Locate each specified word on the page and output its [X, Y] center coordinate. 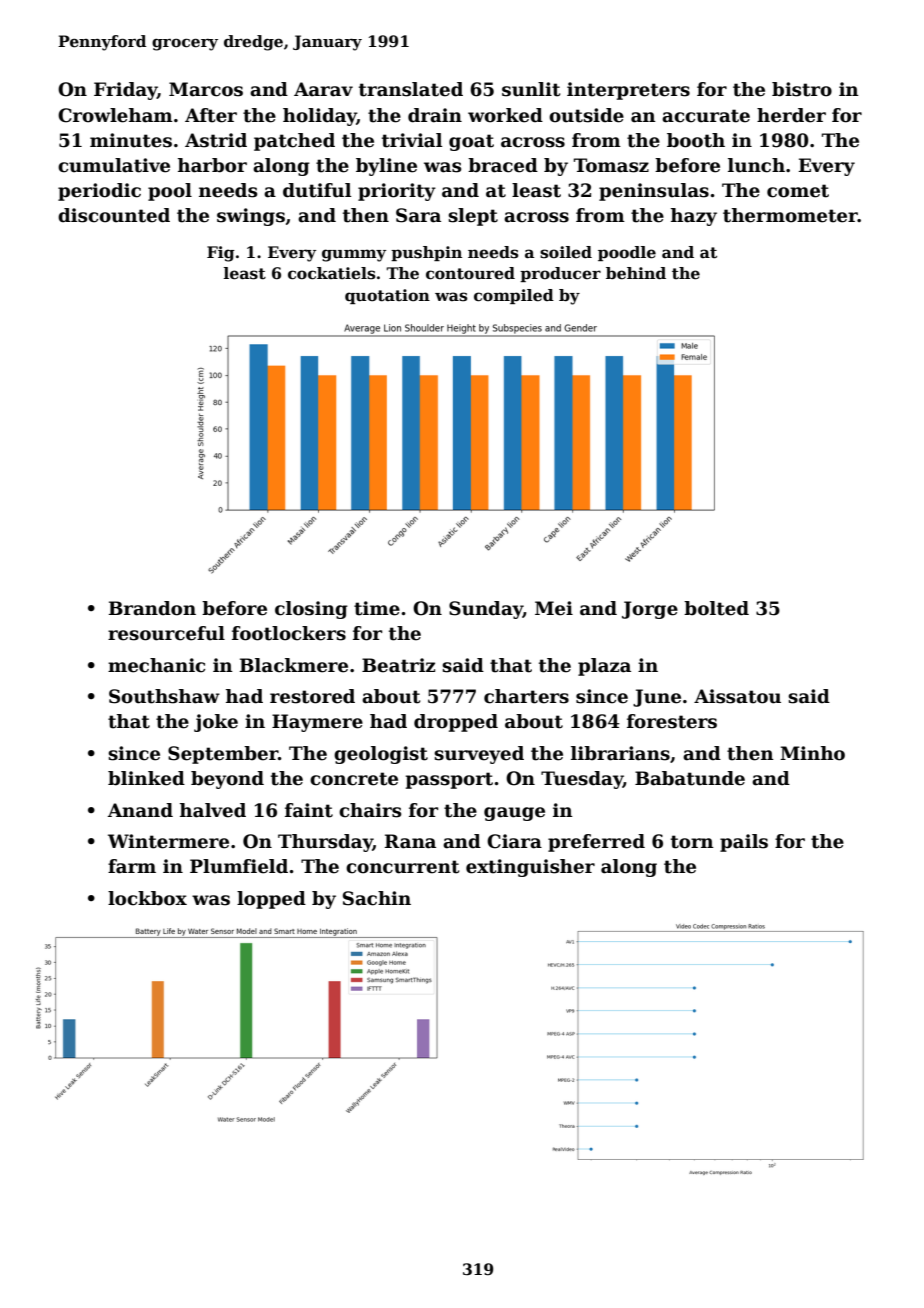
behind [636, 273]
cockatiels [332, 273]
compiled [514, 296]
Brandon [152, 608]
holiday [320, 117]
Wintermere [168, 841]
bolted [716, 608]
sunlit [531, 89]
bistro [802, 89]
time [377, 608]
